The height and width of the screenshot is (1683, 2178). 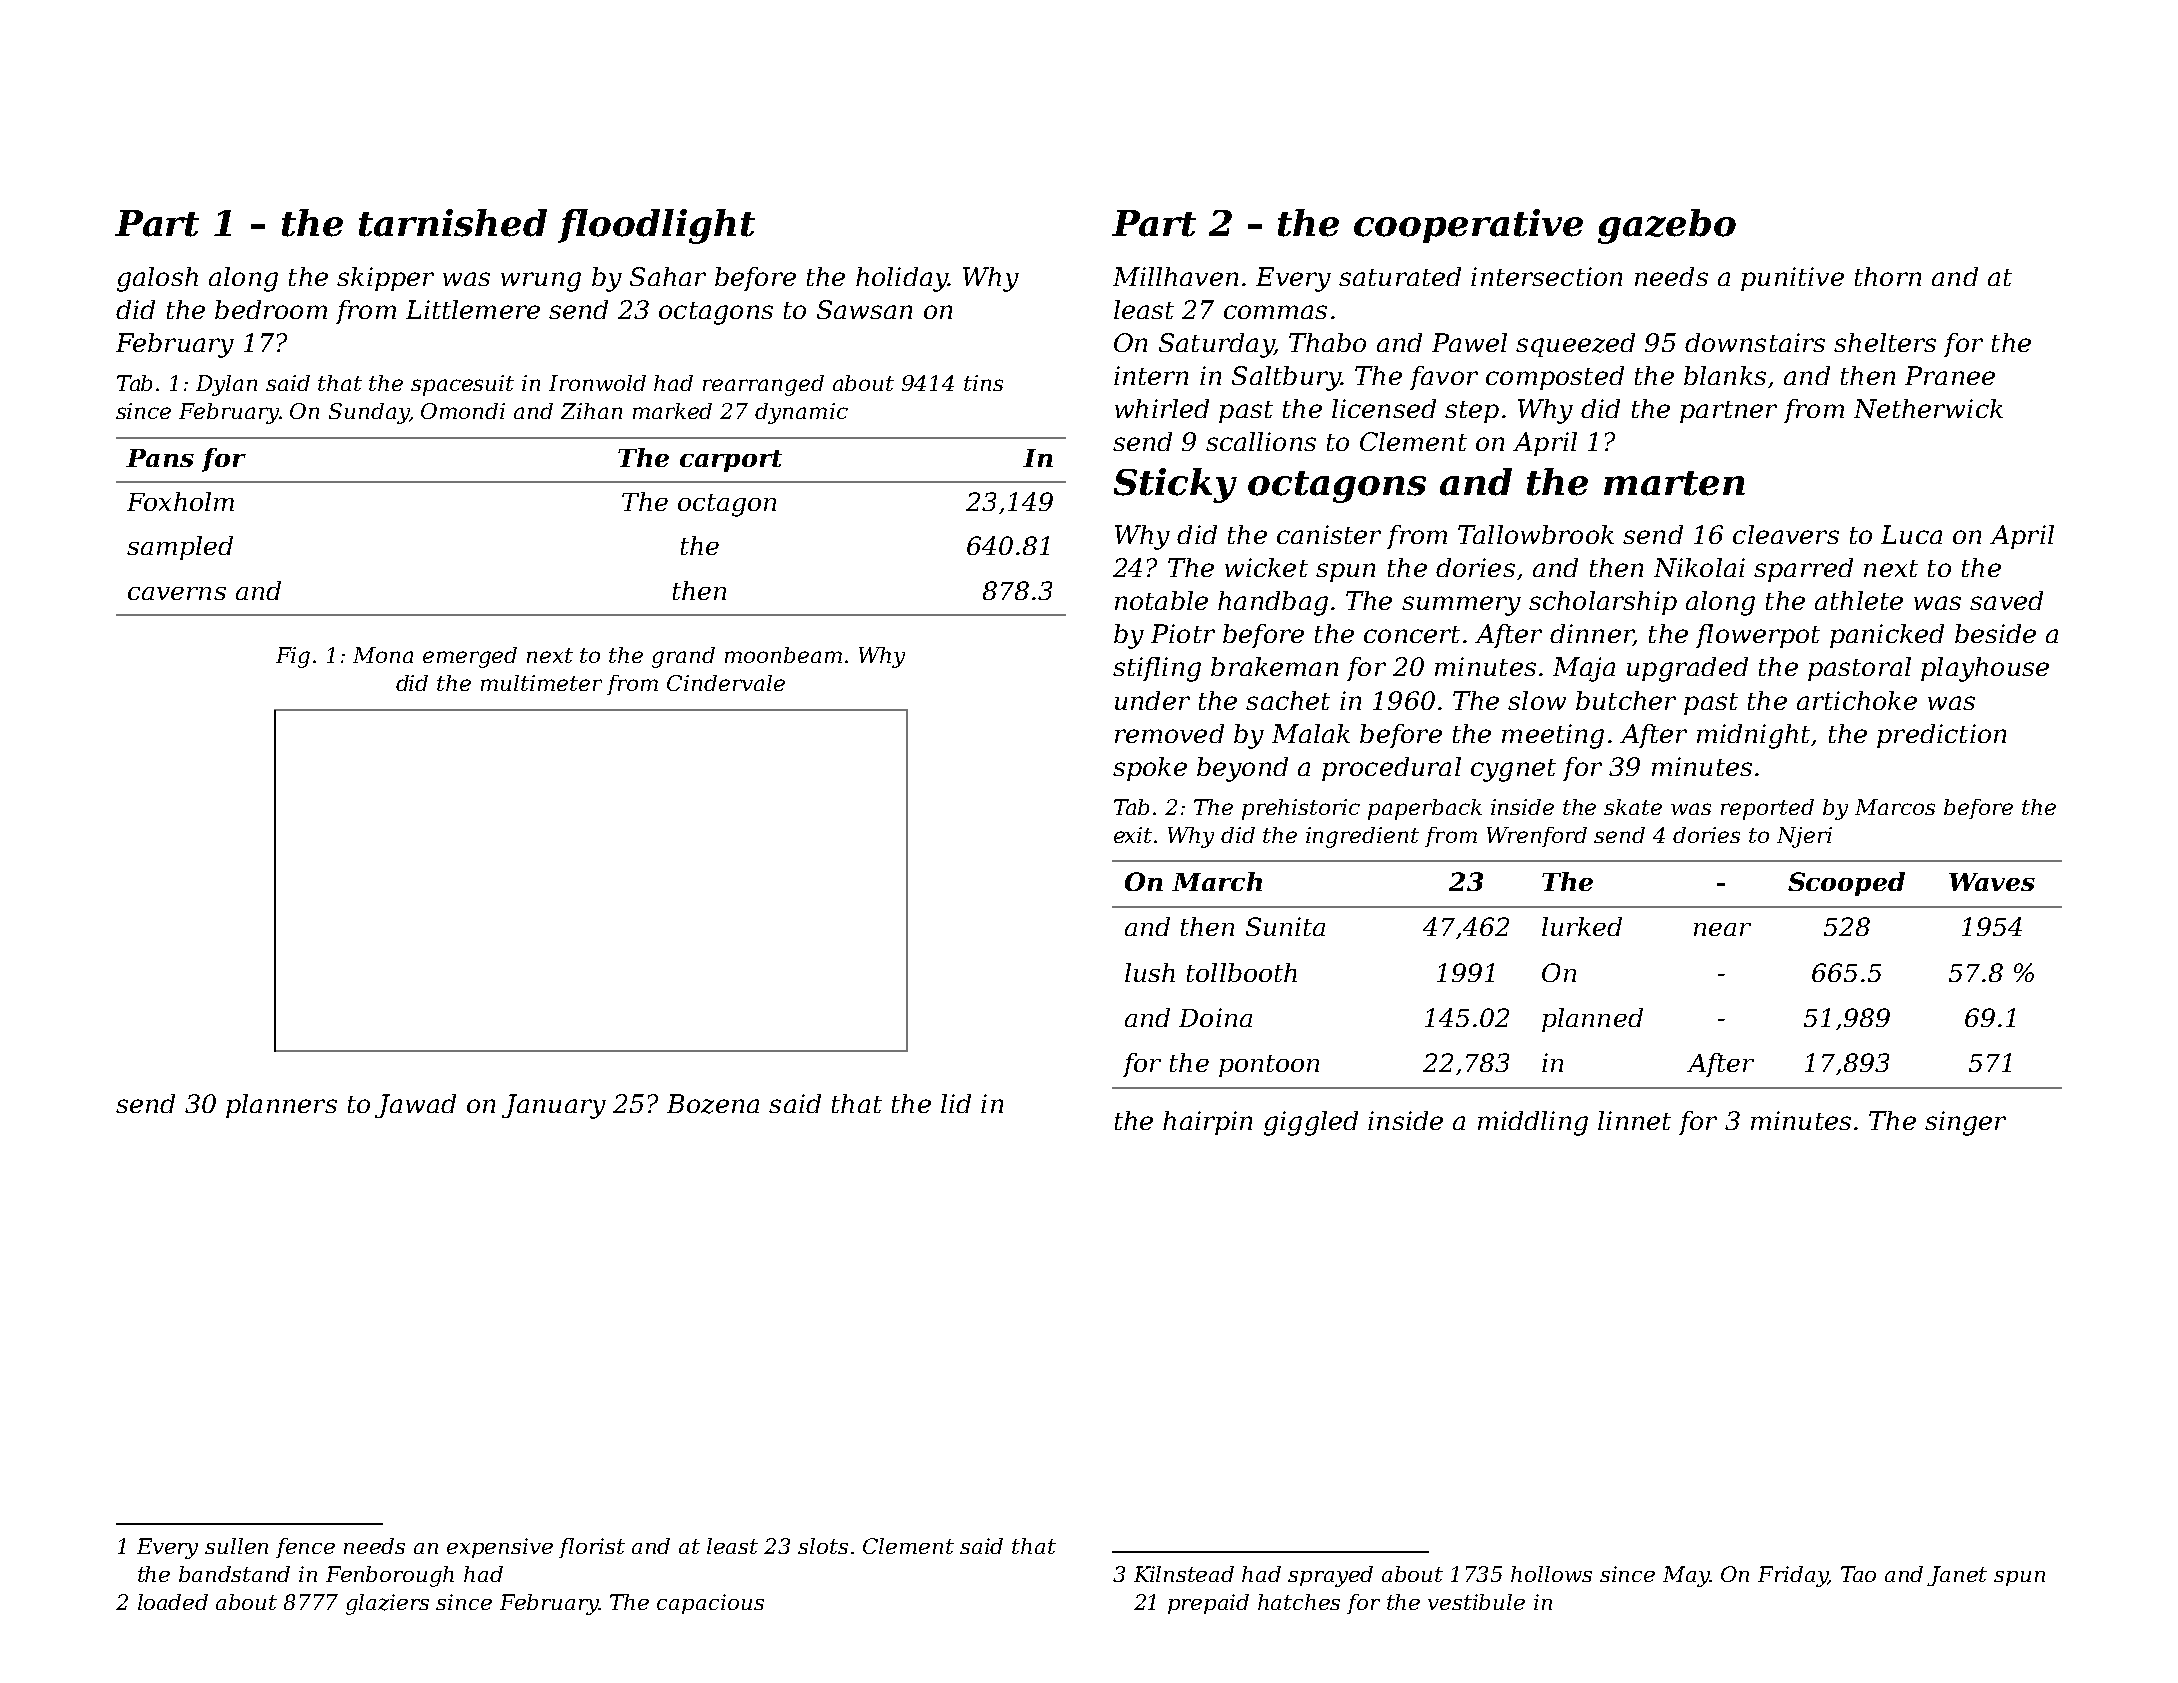 What do you see at coordinates (305, 1548) in the screenshot?
I see `fence` at bounding box center [305, 1548].
